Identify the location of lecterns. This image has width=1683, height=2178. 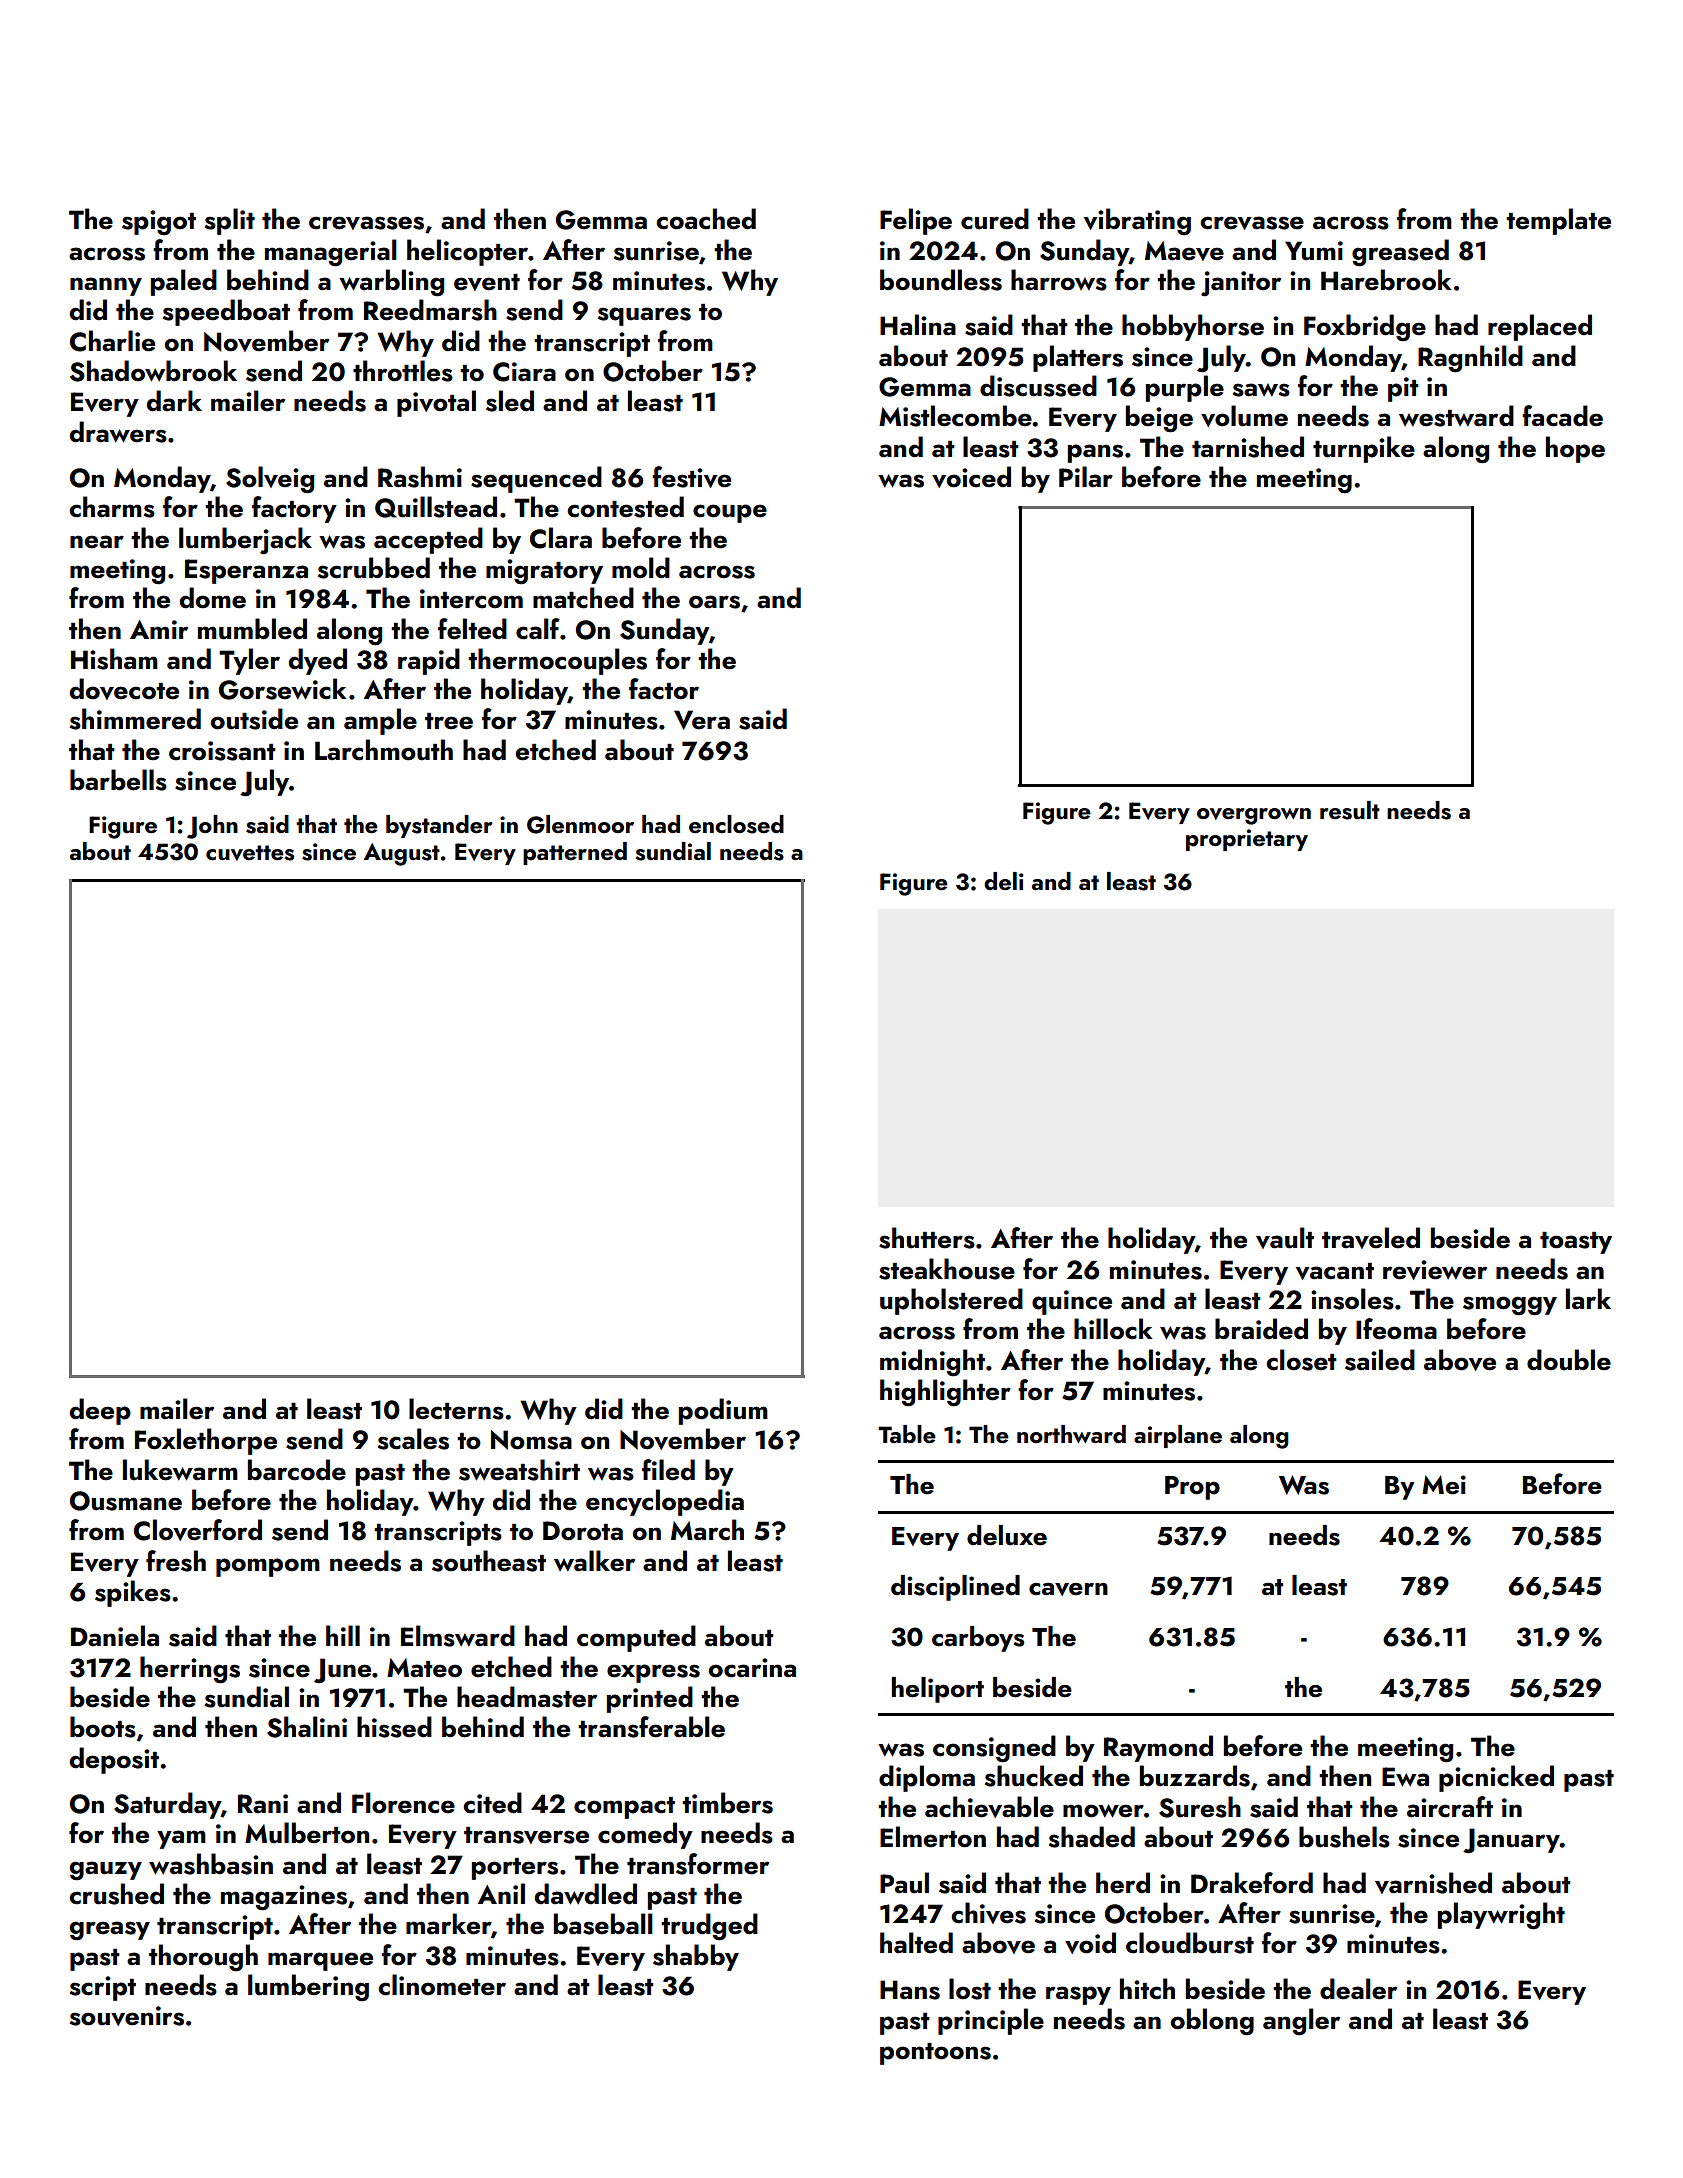
(456, 1409).
